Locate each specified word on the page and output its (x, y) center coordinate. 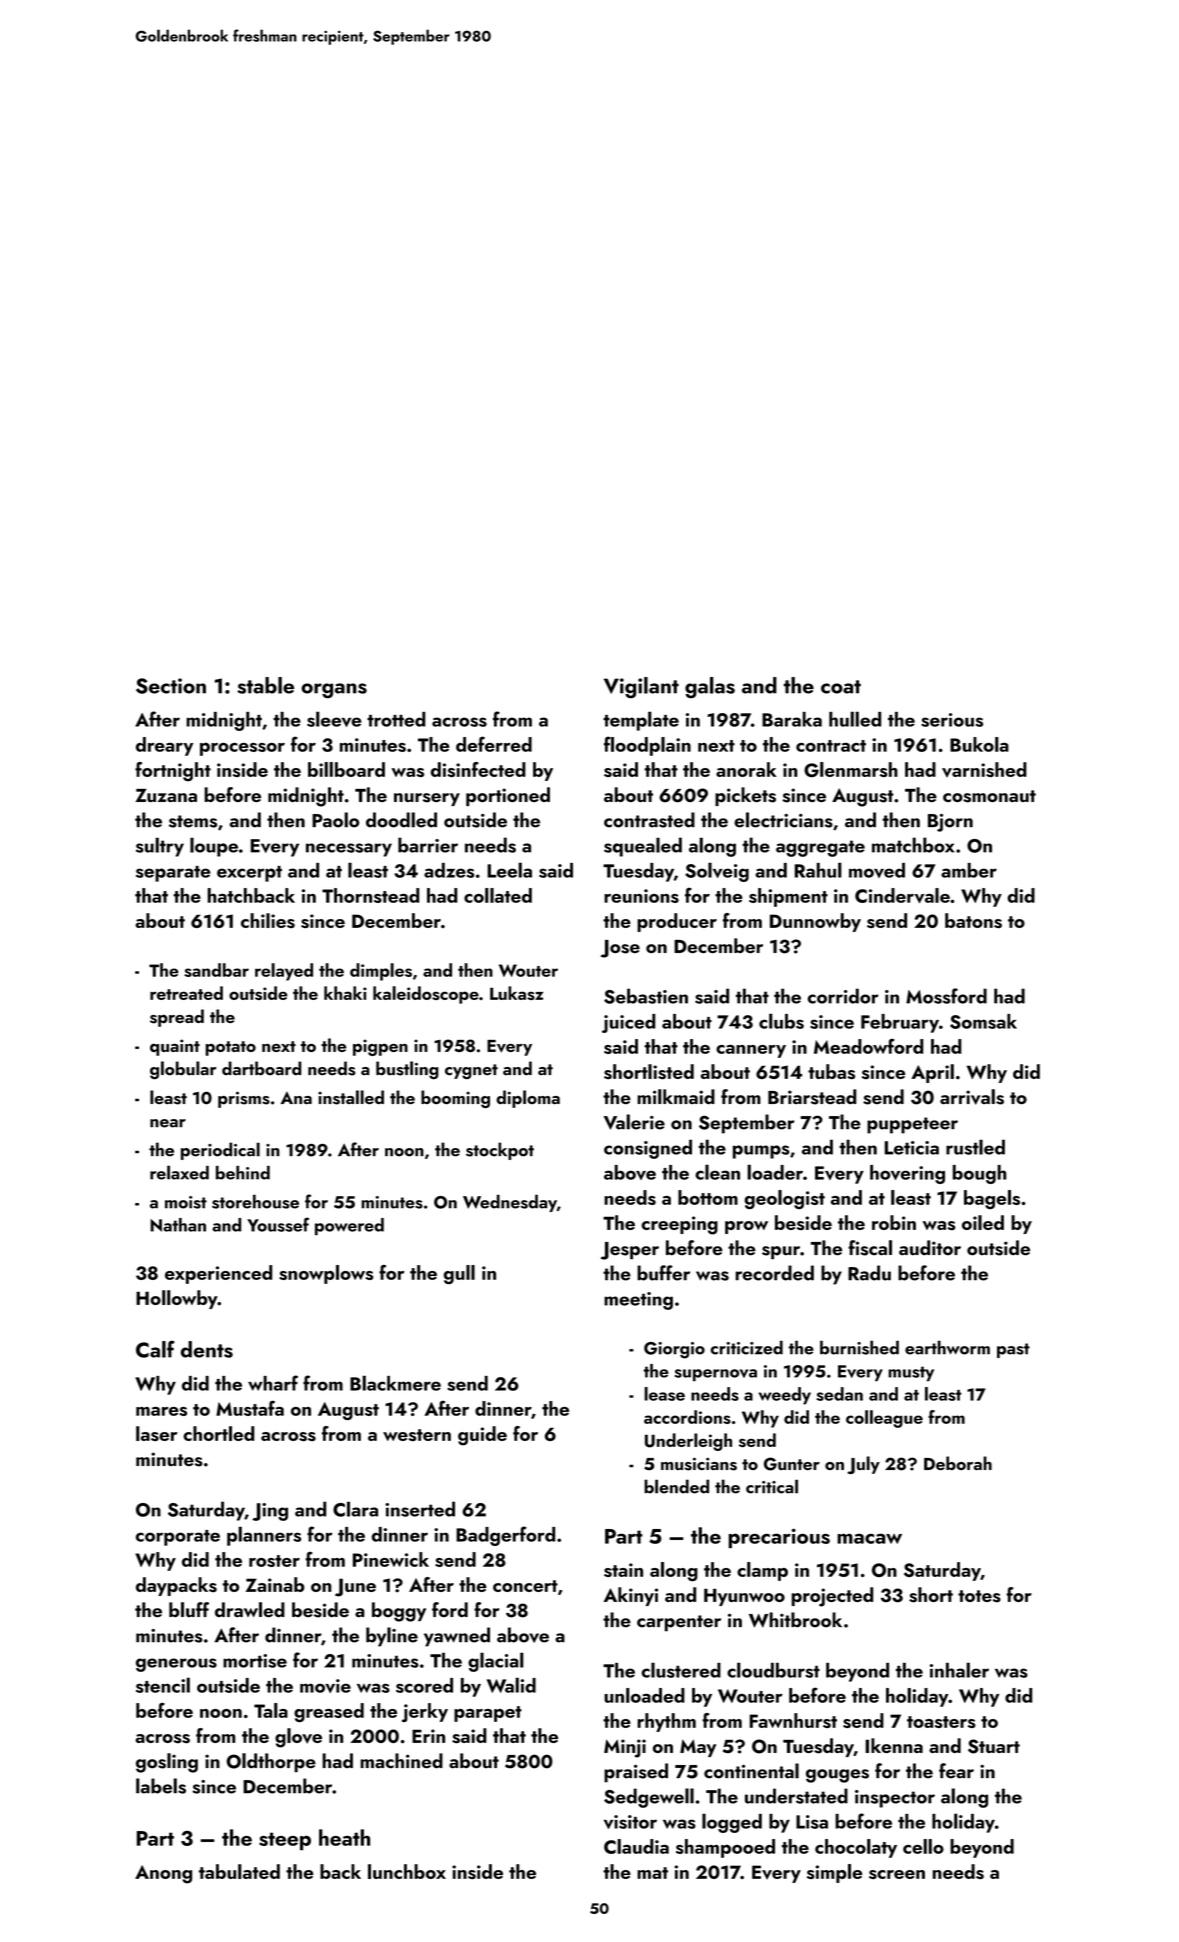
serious (952, 720)
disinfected (478, 769)
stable (265, 685)
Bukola (979, 744)
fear (956, 1771)
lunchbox (407, 1871)
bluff (189, 1609)
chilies (268, 920)
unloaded (644, 1695)
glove (298, 1738)
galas (710, 688)
